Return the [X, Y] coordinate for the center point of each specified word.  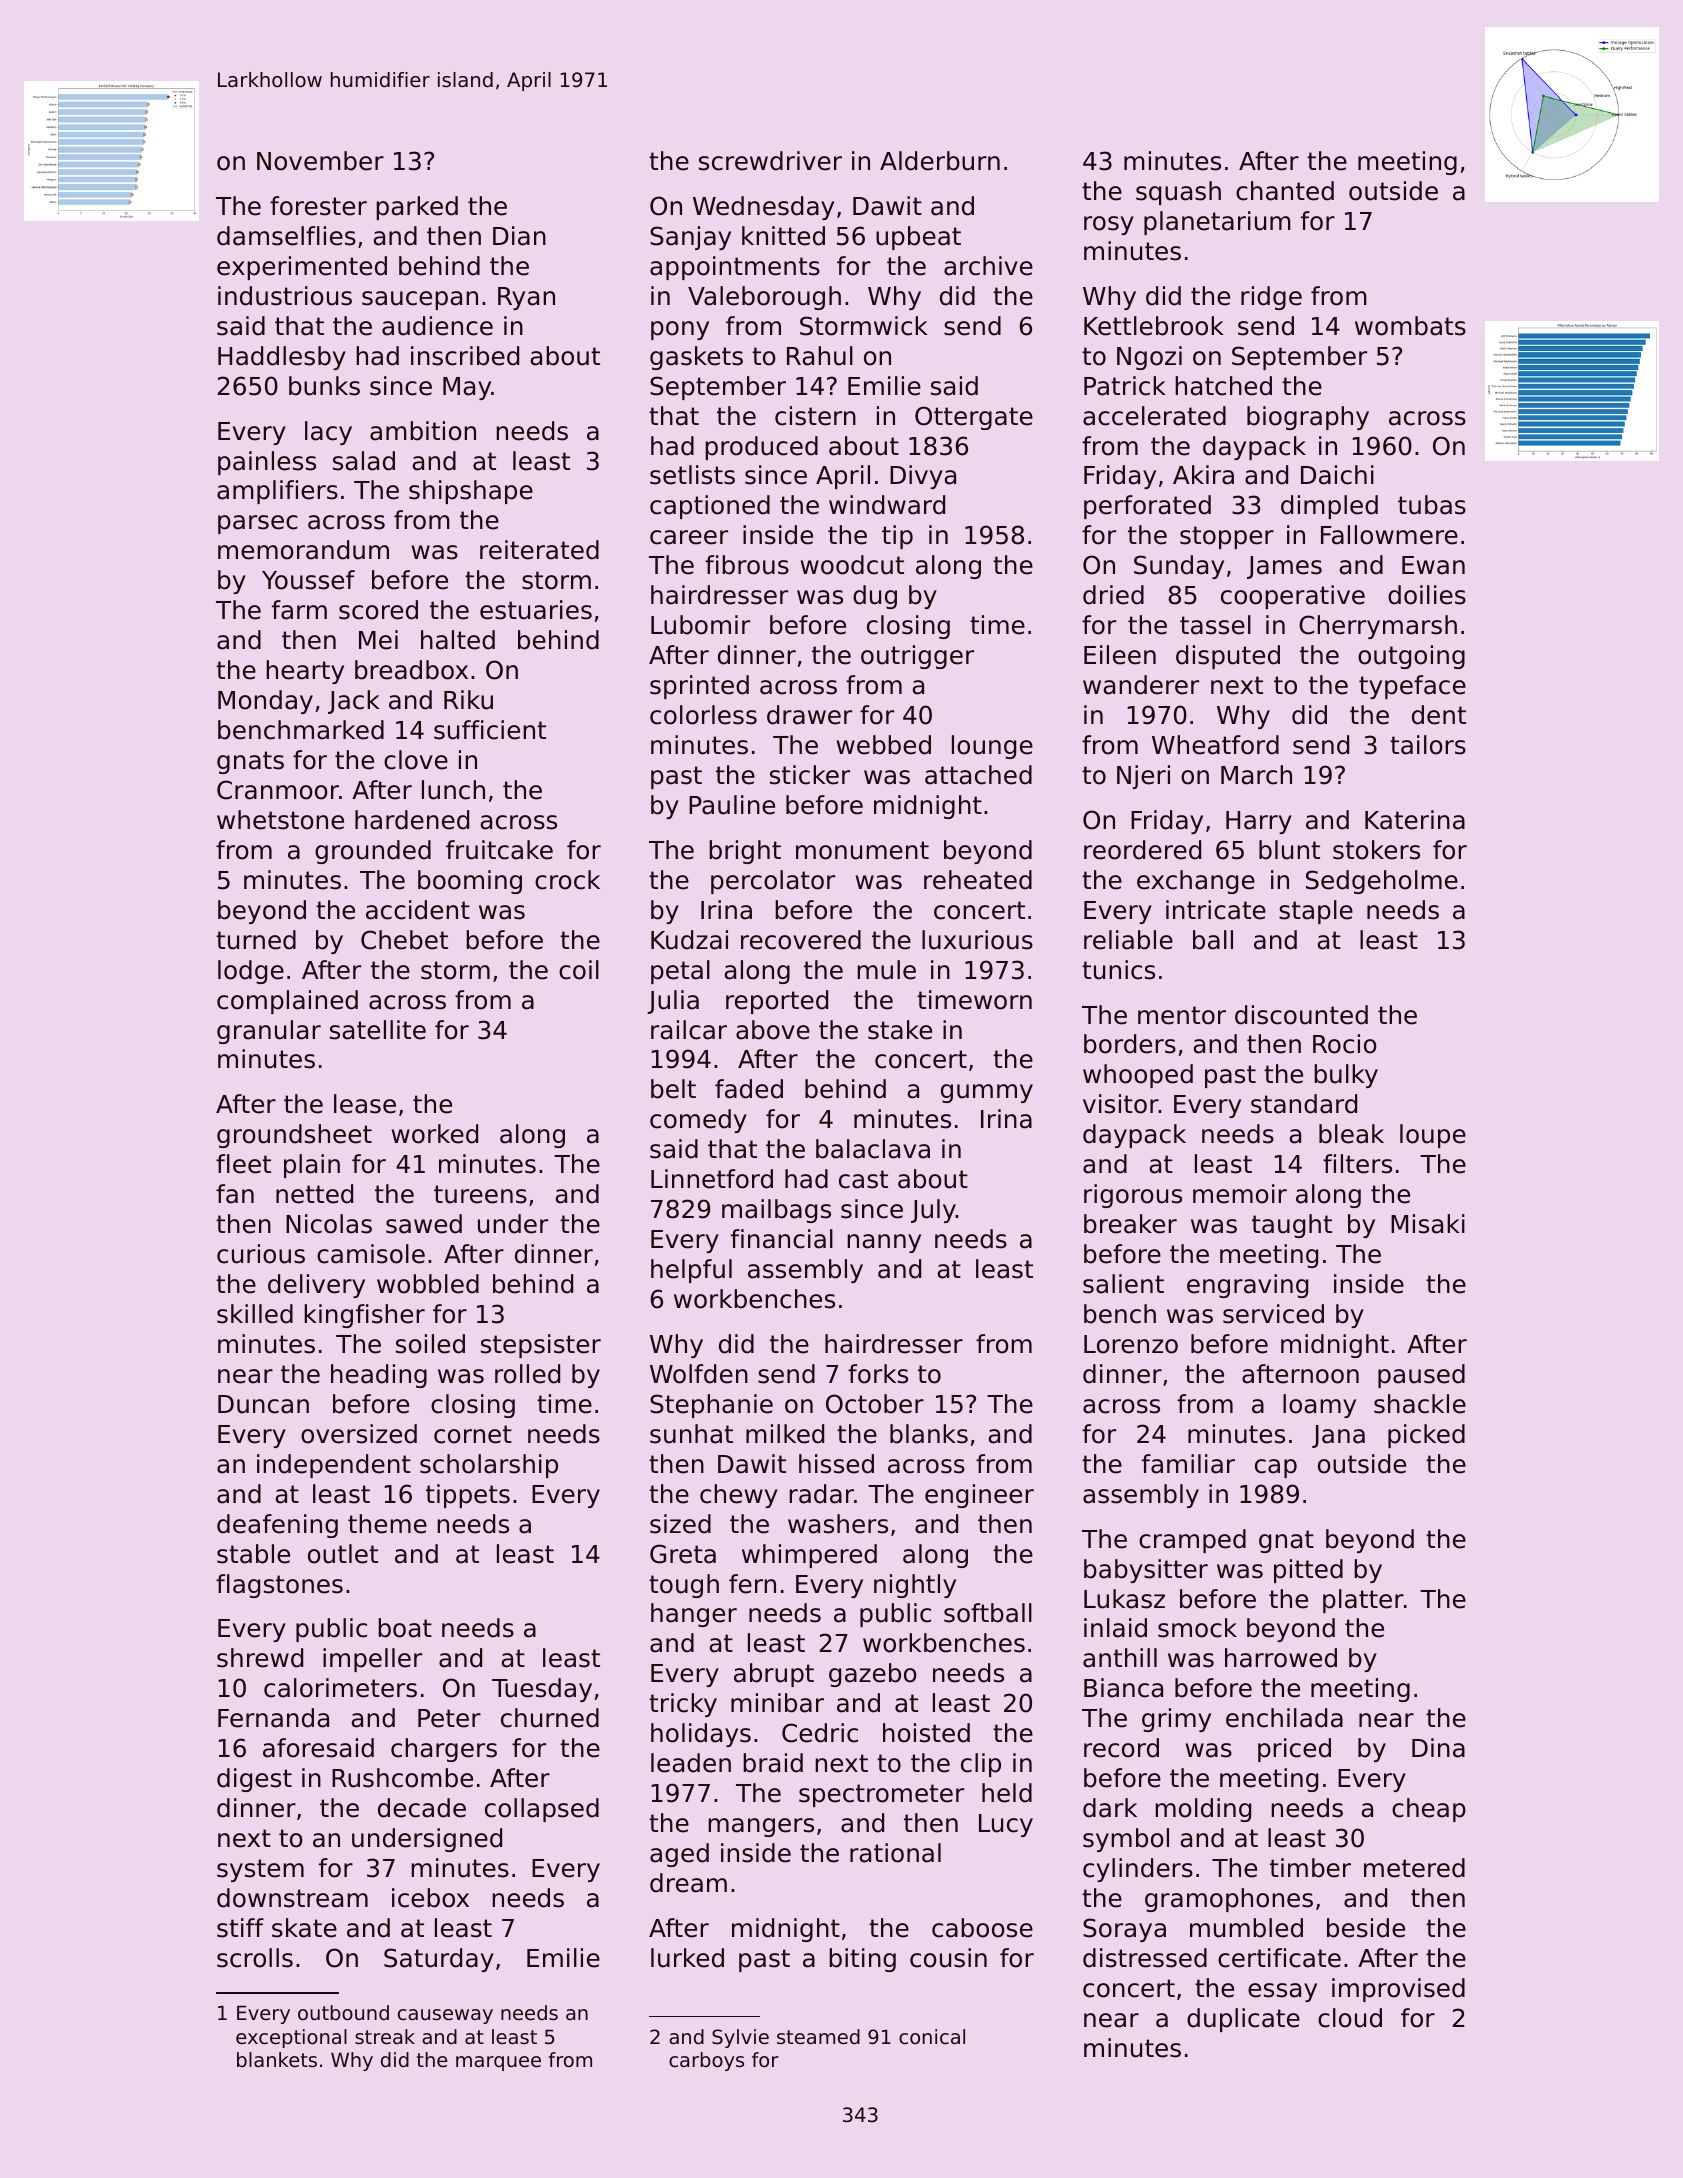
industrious [285, 296]
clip [981, 1765]
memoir [1240, 1194]
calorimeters [340, 1688]
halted [458, 640]
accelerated [1154, 416]
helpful [691, 1271]
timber [1310, 1868]
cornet [473, 1434]
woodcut [852, 565]
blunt [1289, 850]
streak [385, 2037]
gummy [987, 1093]
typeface [1412, 687]
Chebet [404, 940]
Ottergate [974, 418]
